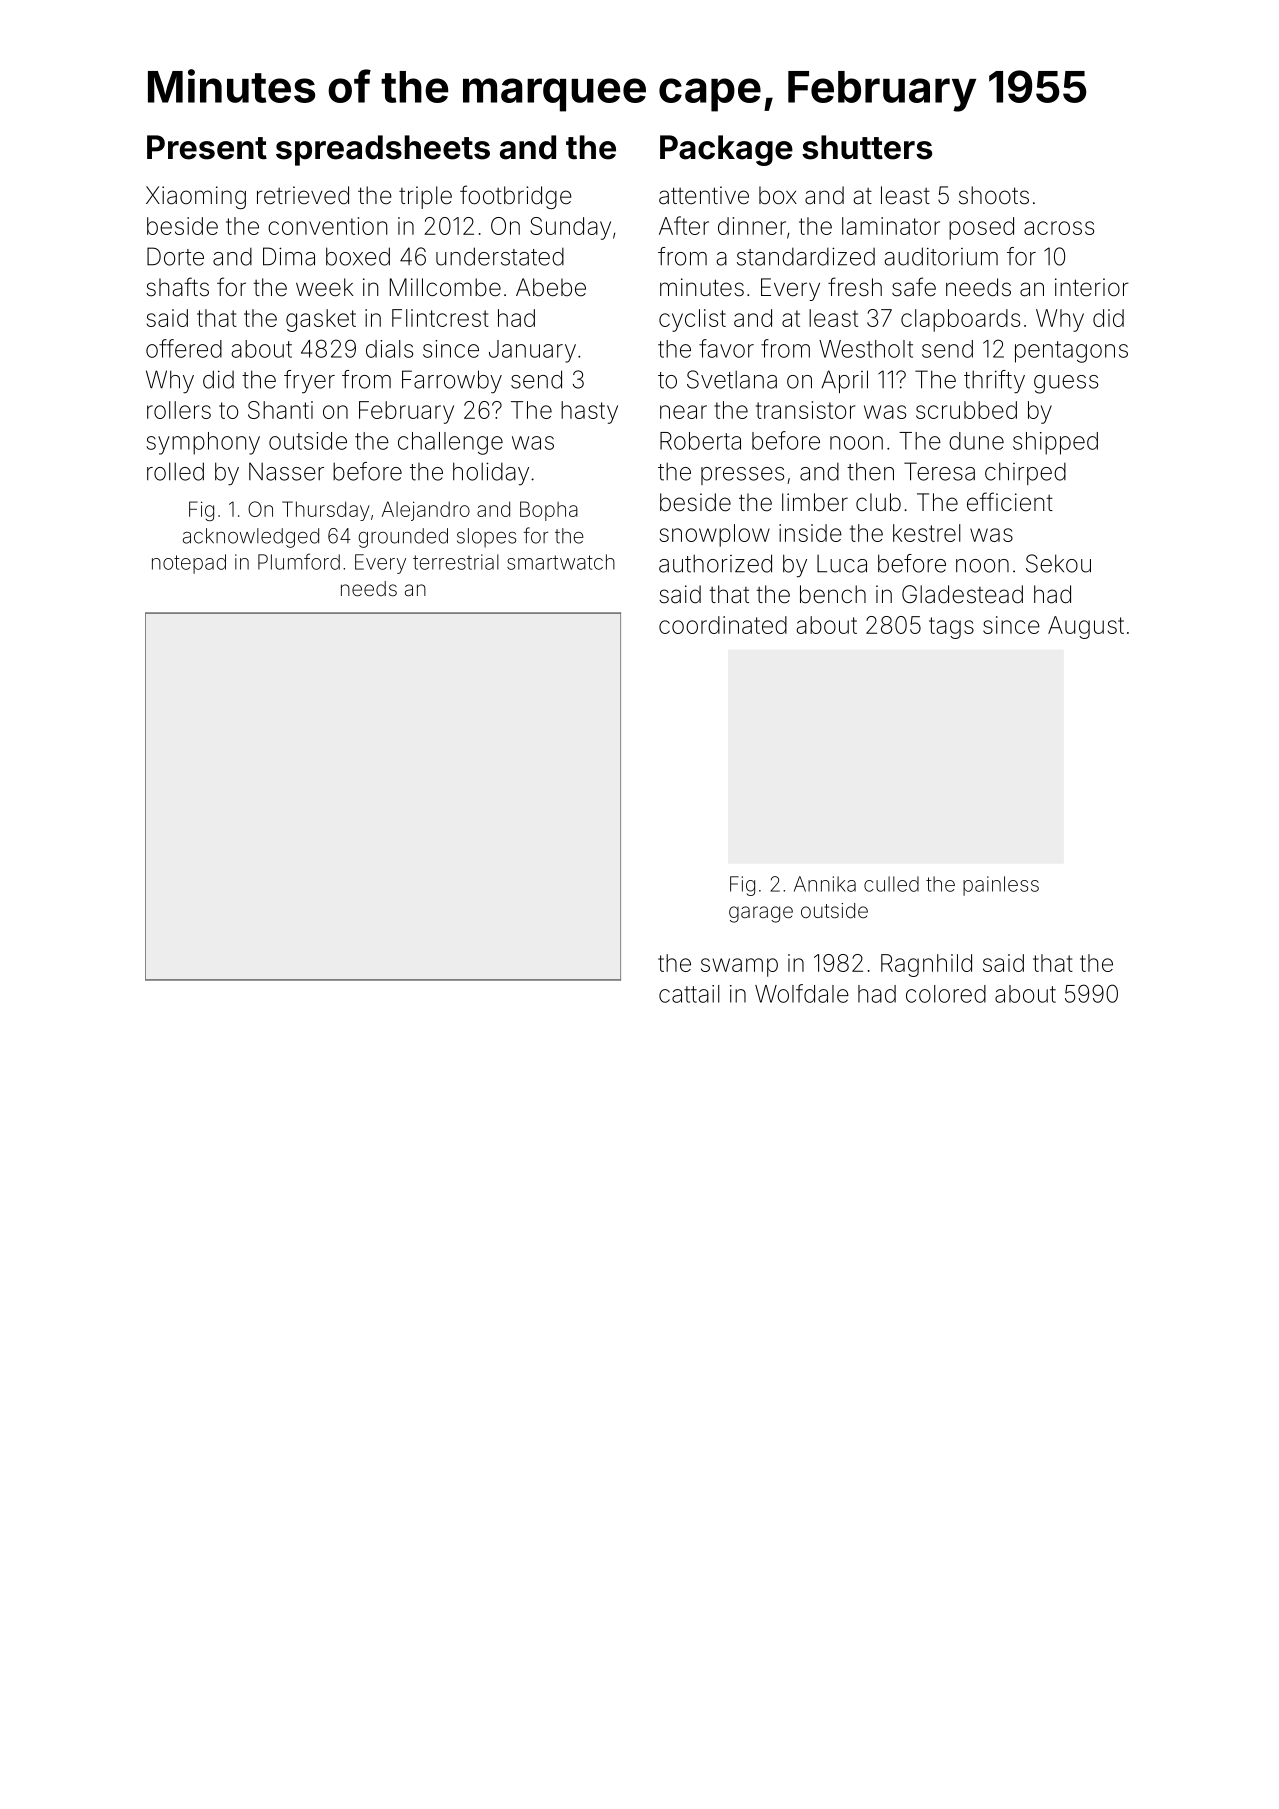 Image resolution: width=1279 pixels, height=1809 pixels. What do you see at coordinates (516, 197) in the screenshot?
I see `footbridge` at bounding box center [516, 197].
